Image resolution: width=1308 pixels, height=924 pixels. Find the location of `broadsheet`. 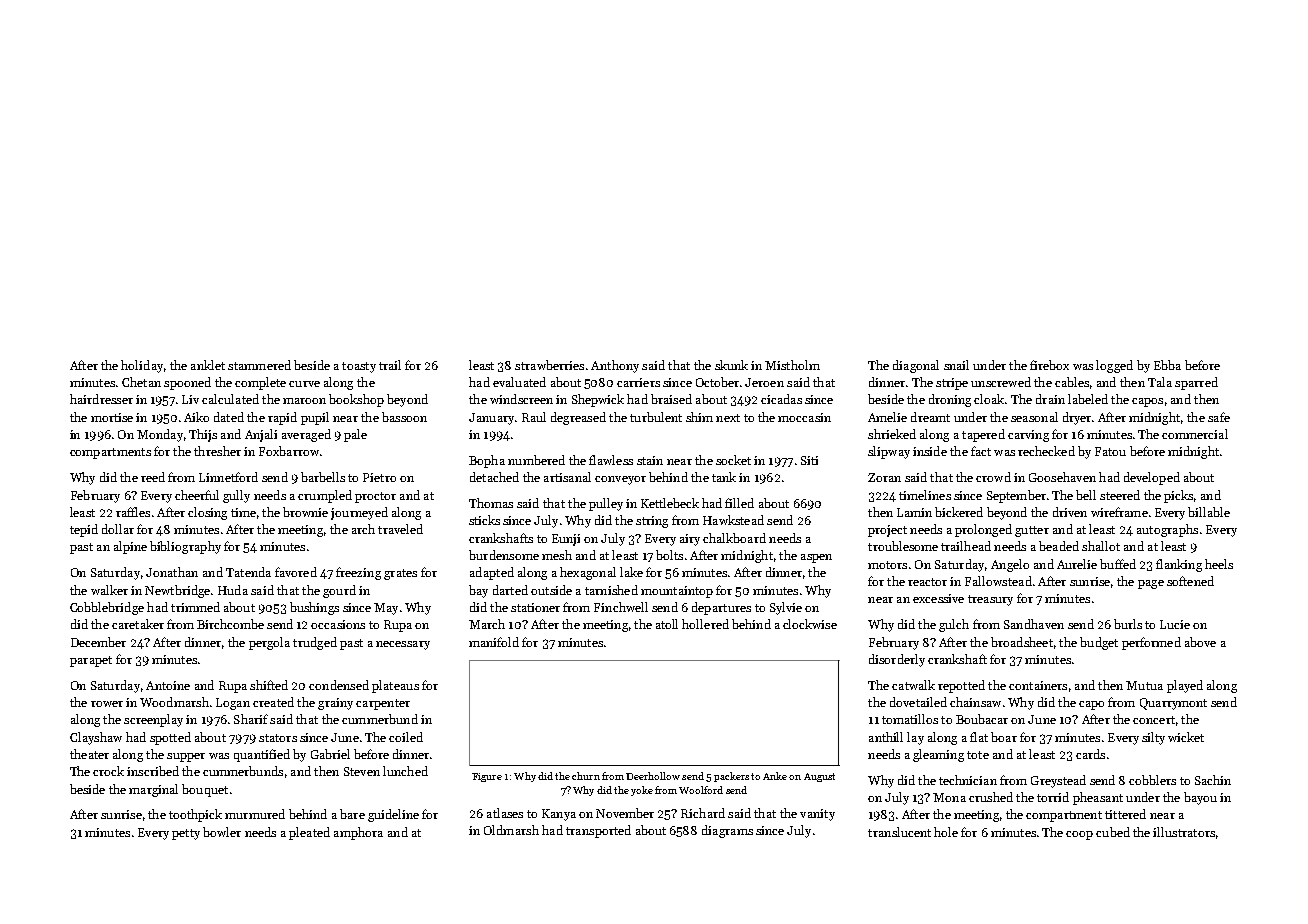

broadsheet is located at coordinates (1022, 642).
